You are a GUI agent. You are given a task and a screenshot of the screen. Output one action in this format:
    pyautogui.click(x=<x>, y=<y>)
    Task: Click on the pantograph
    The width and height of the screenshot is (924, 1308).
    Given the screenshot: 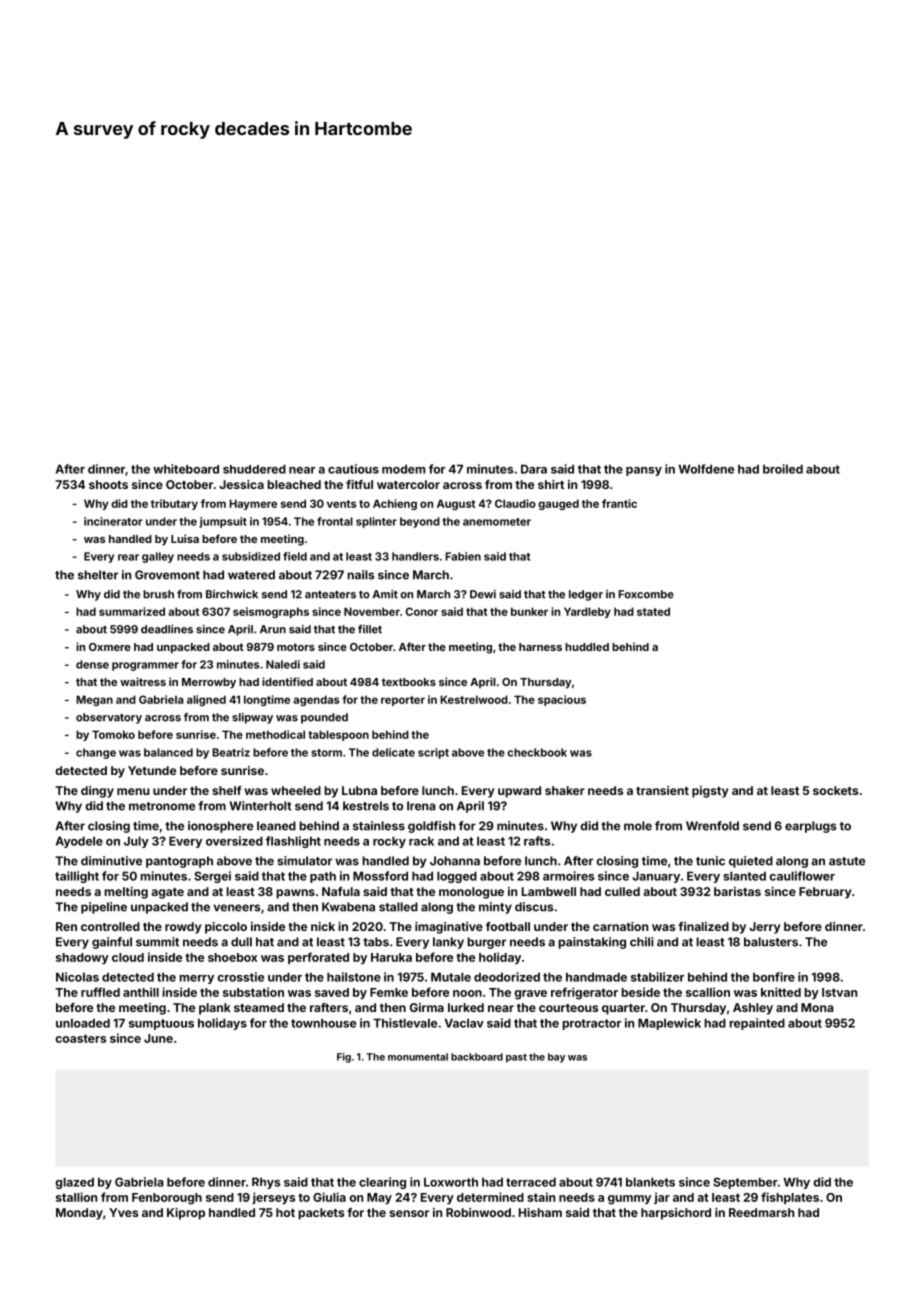 What is the action you would take?
    pyautogui.click(x=179, y=862)
